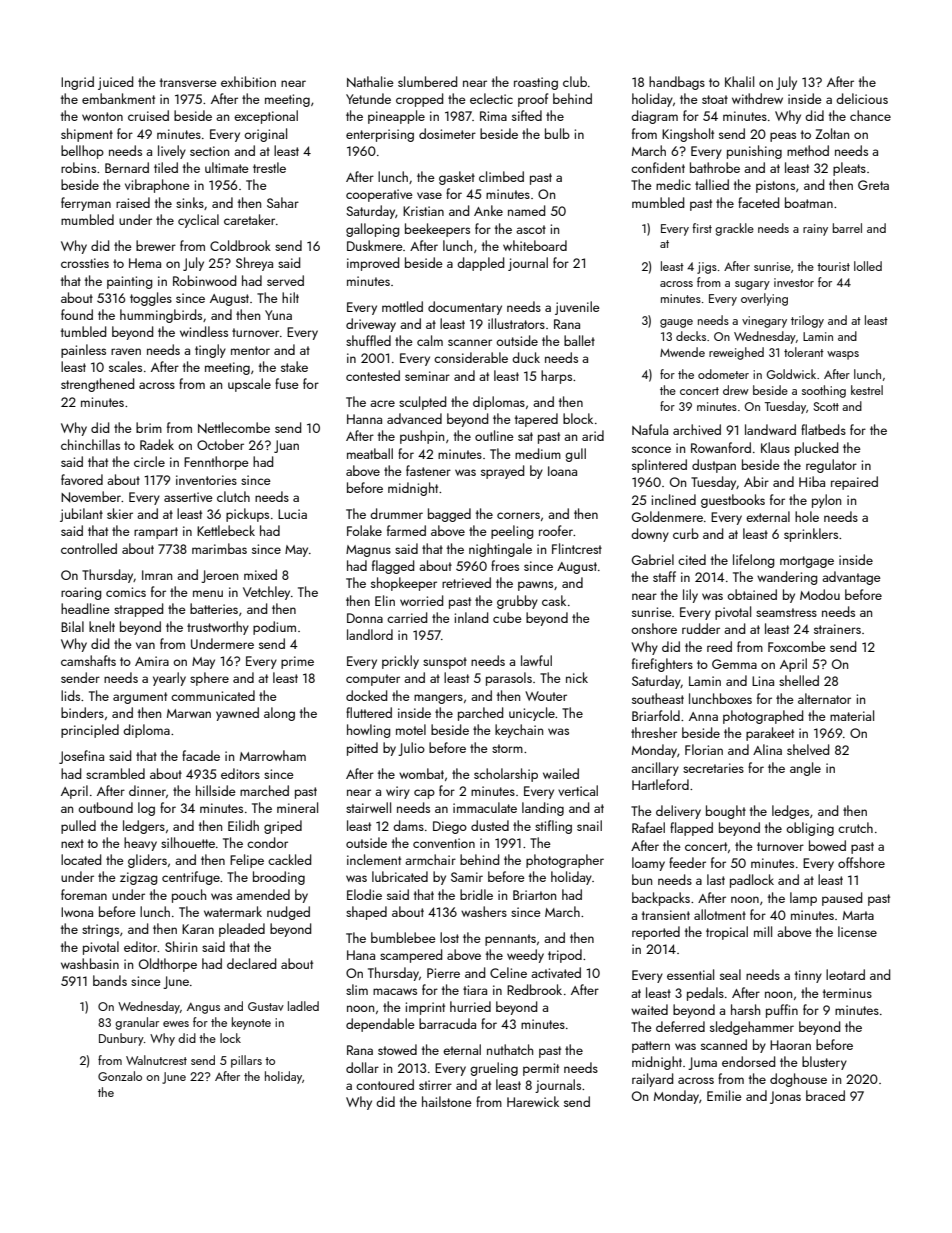  Describe the element at coordinates (246, 1061) in the image. I see `pillars` at that location.
